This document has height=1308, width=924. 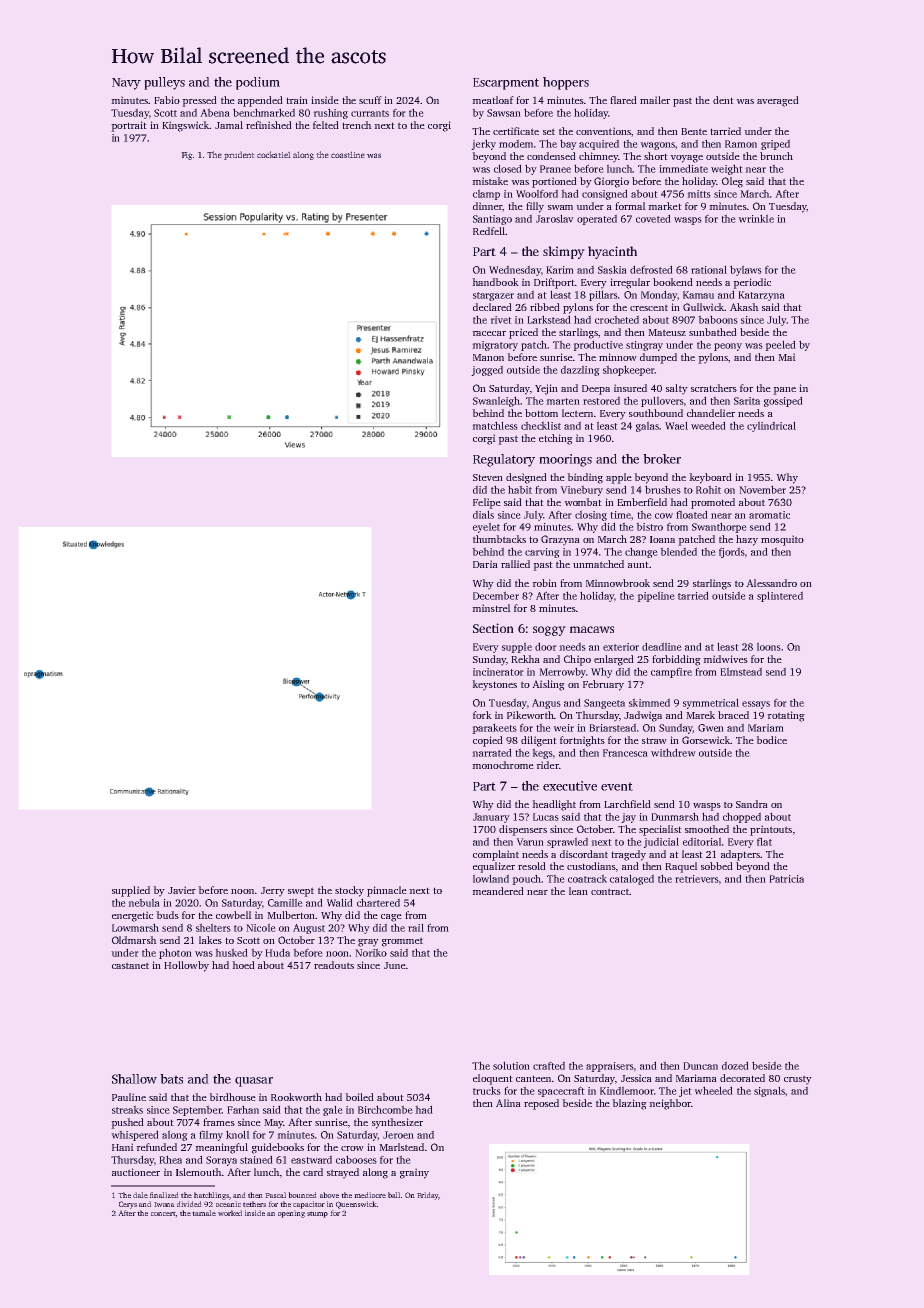 I want to click on hoed, so click(x=243, y=965).
